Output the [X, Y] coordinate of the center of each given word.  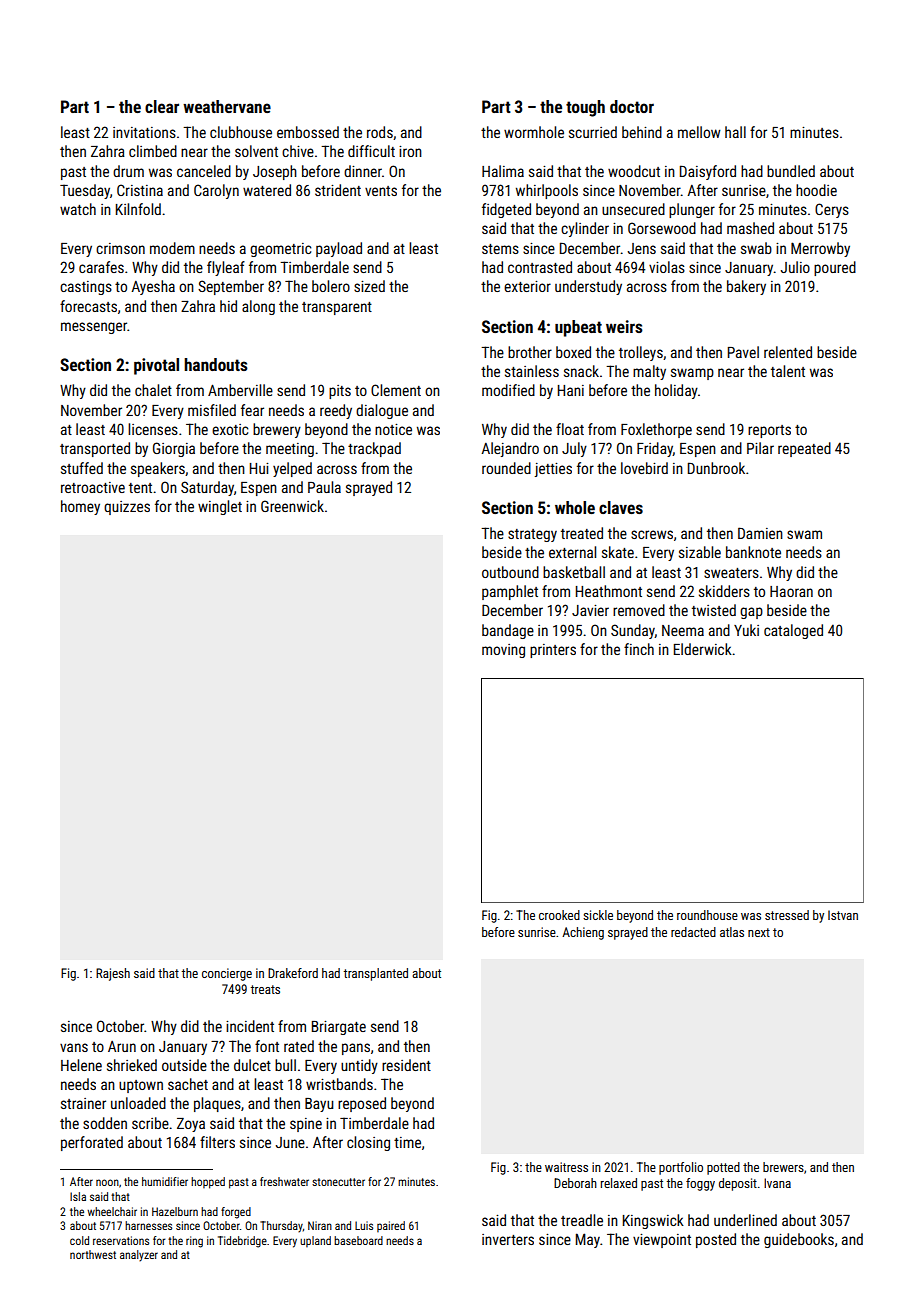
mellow [699, 132]
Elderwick [703, 649]
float [570, 429]
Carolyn [216, 191]
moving [503, 651]
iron [410, 151]
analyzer [139, 1256]
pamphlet [510, 592]
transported [95, 449]
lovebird [644, 468]
